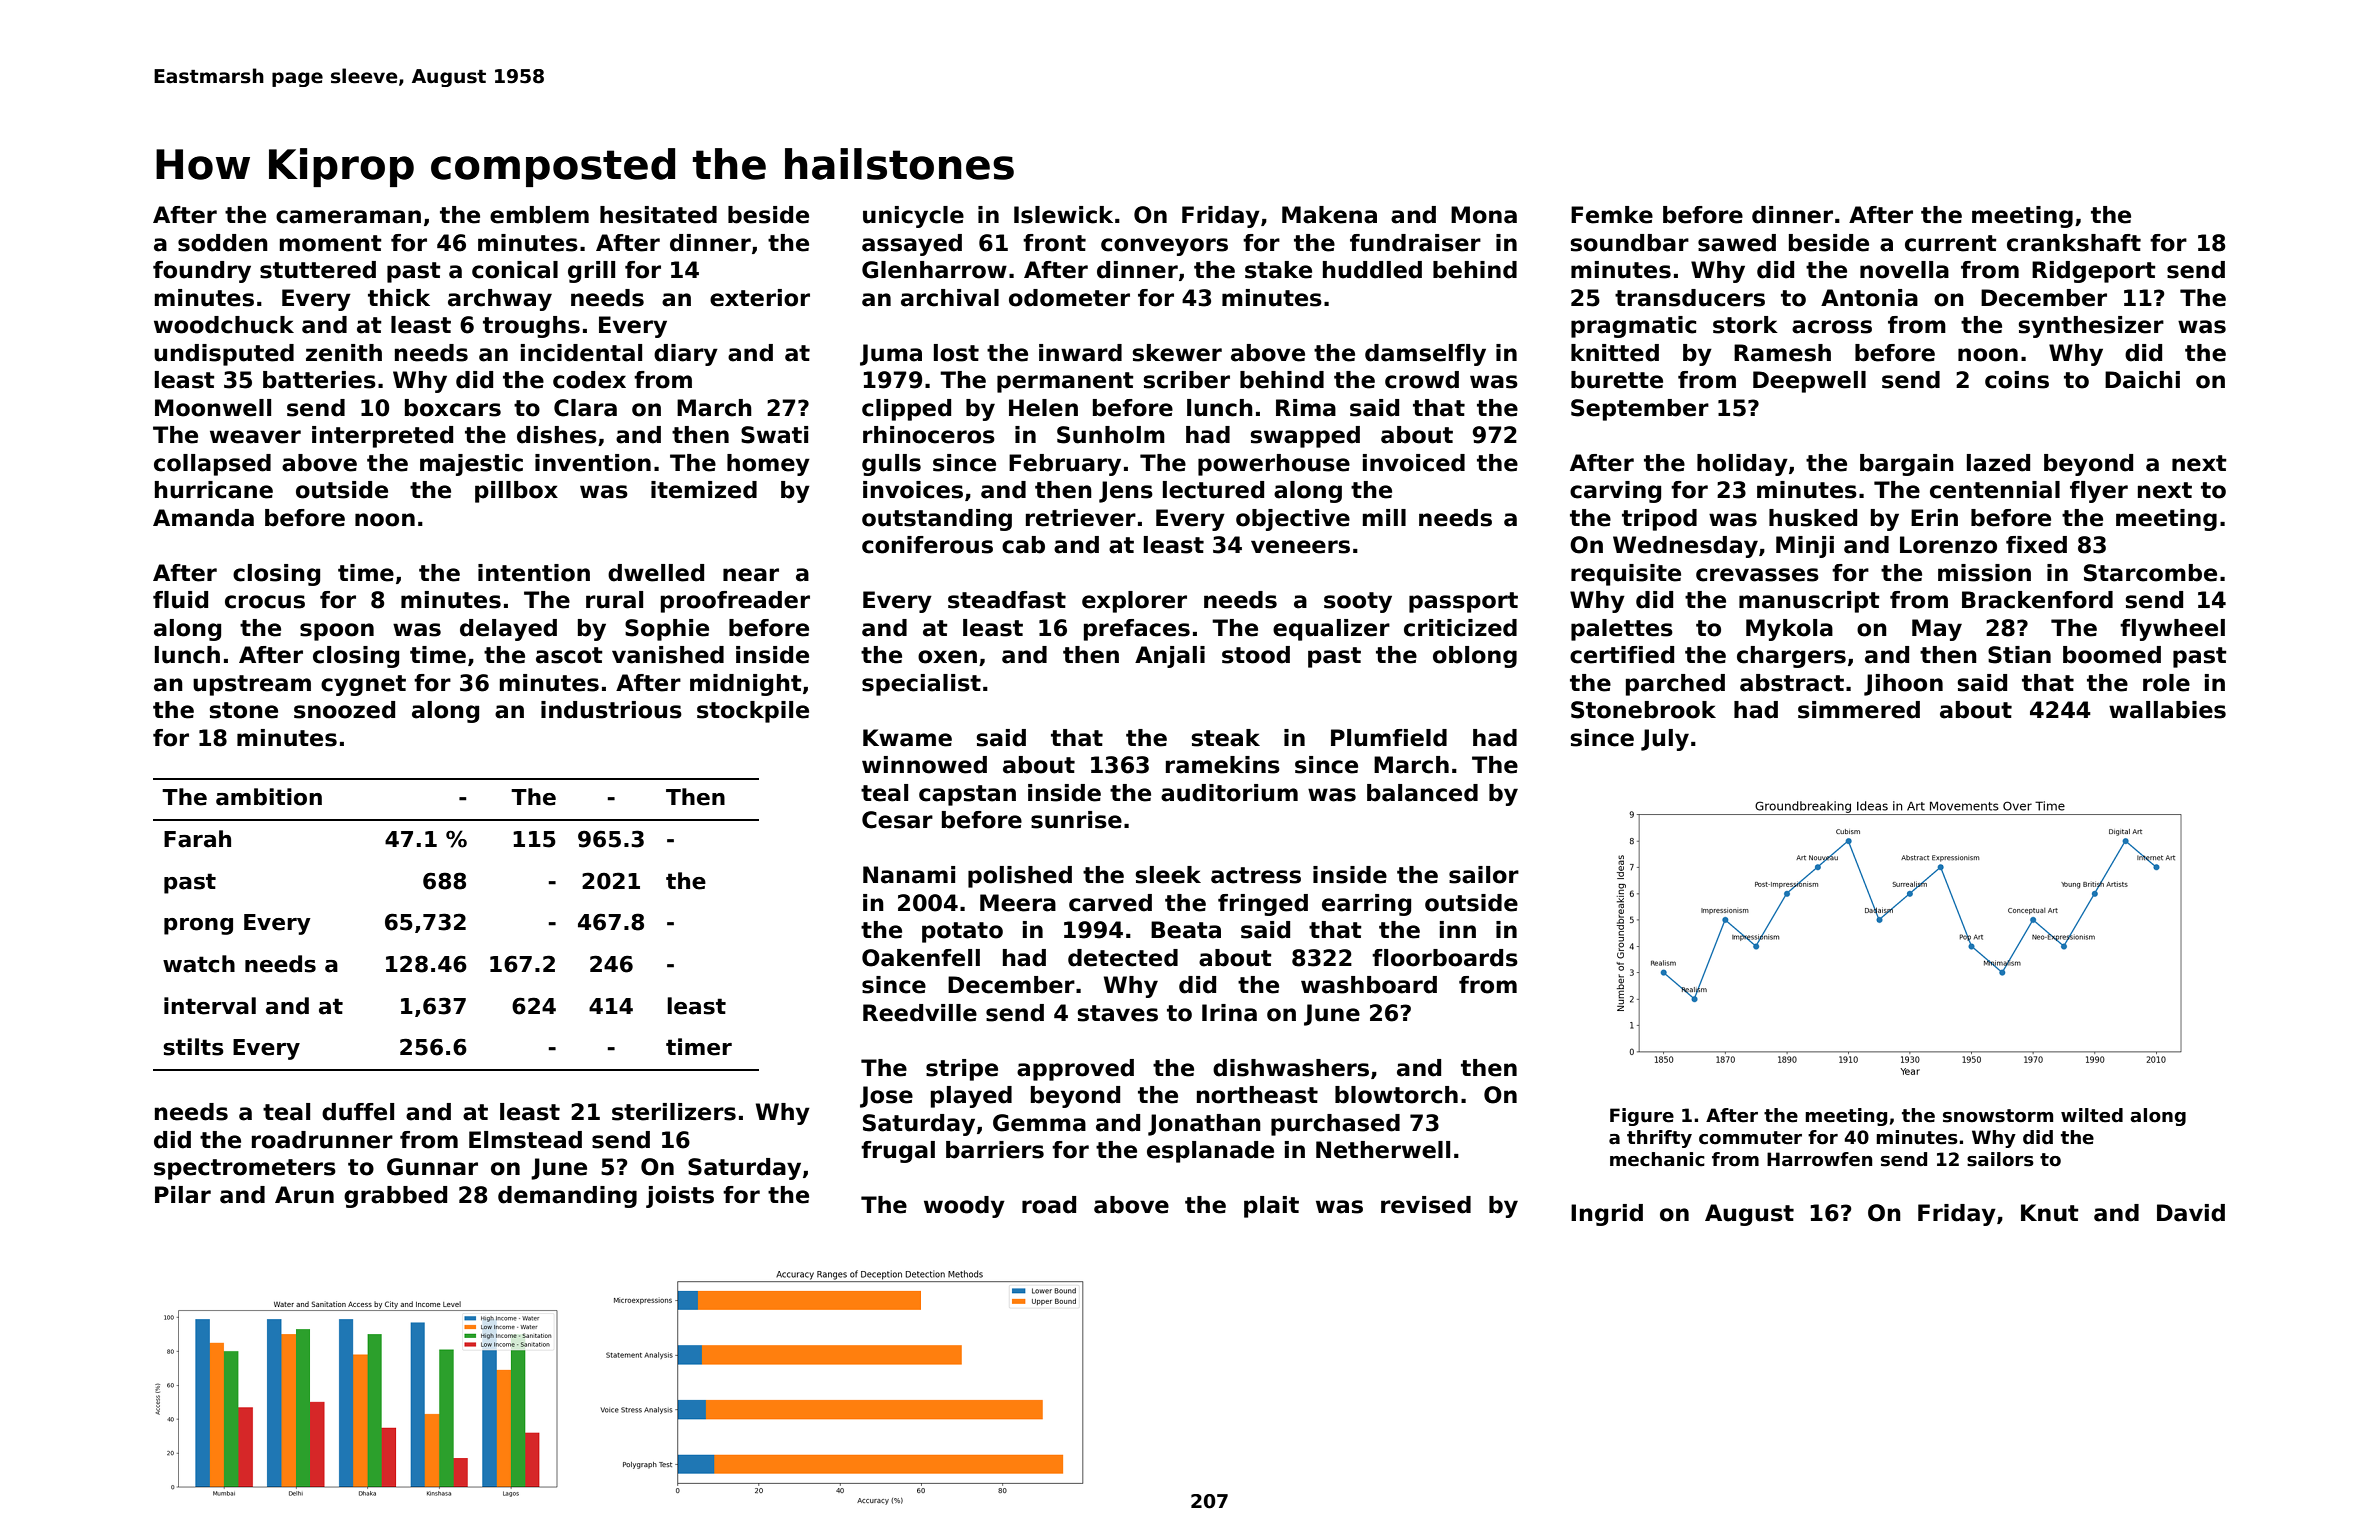 The image size is (2380, 1540). Describe the element at coordinates (1463, 602) in the page. I see `passport` at that location.
